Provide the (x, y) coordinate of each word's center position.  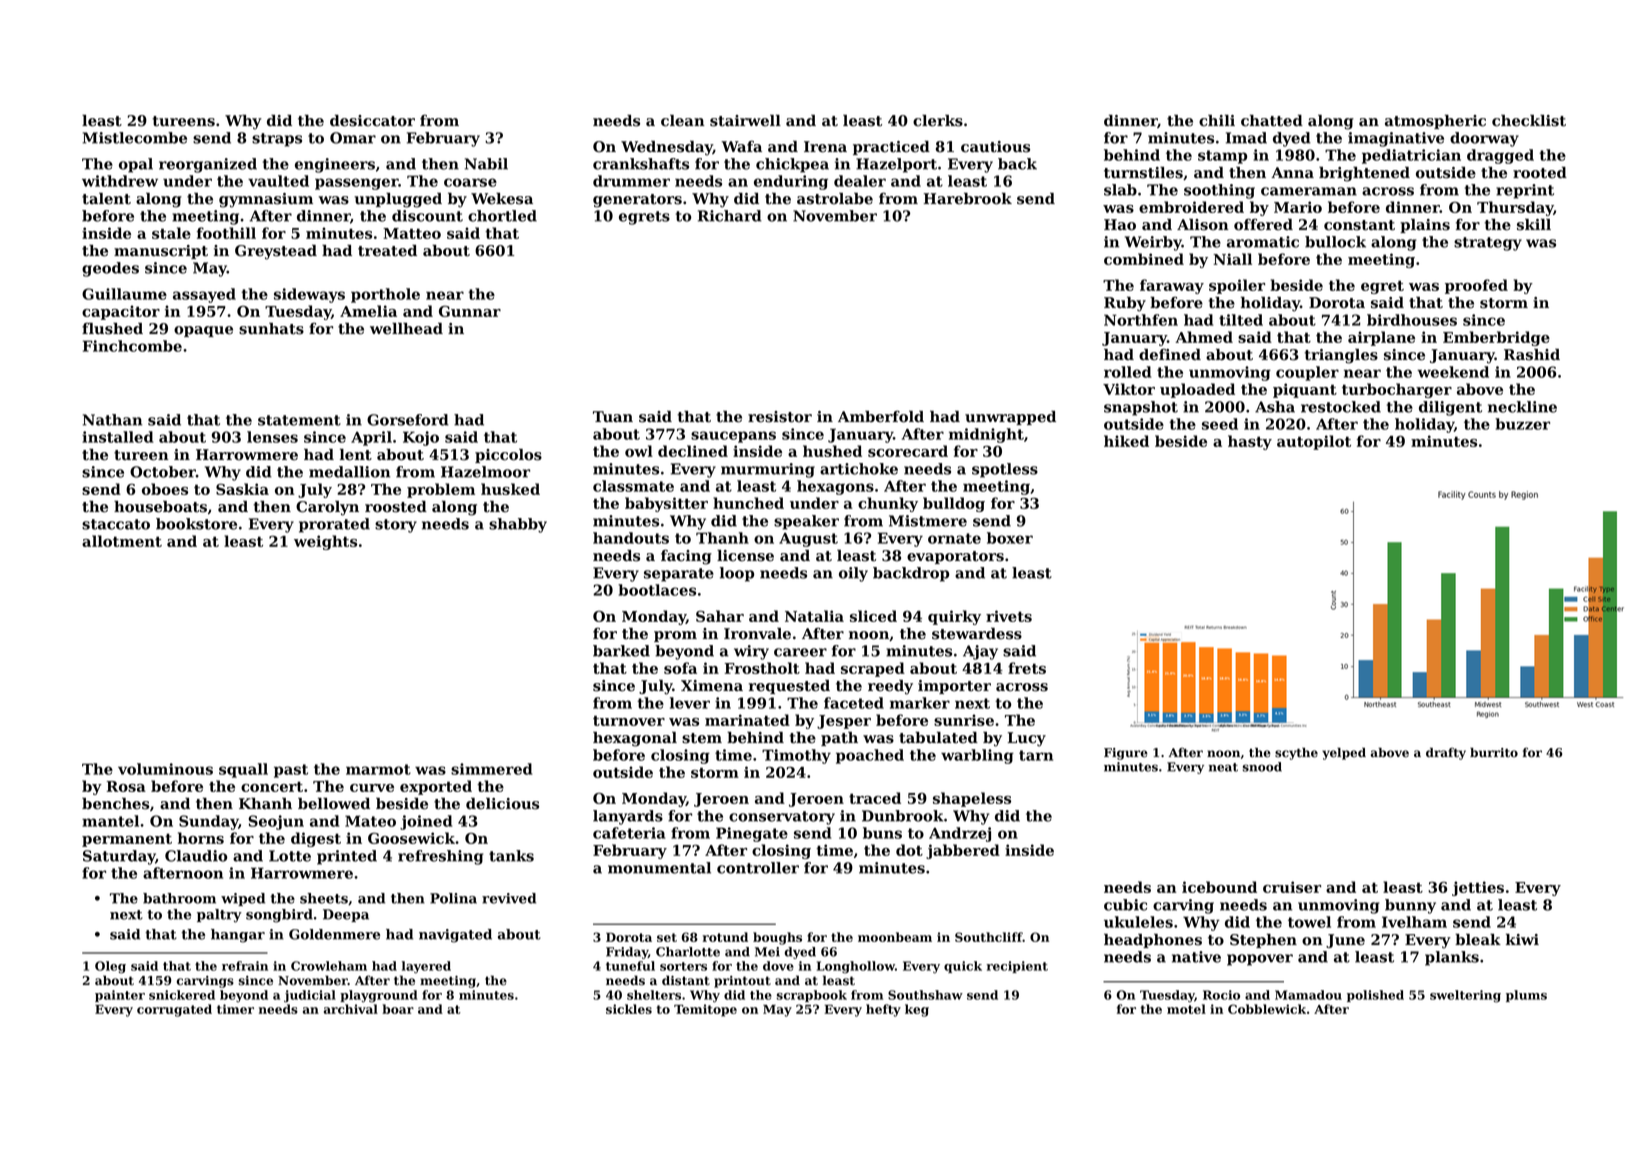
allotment (122, 541)
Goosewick (411, 838)
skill (1534, 224)
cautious (995, 147)
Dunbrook (902, 816)
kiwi (1522, 939)
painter (120, 996)
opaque (203, 331)
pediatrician (1411, 156)
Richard (730, 216)
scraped (873, 669)
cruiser (1292, 887)
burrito (1494, 752)
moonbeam (895, 937)
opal (136, 165)
